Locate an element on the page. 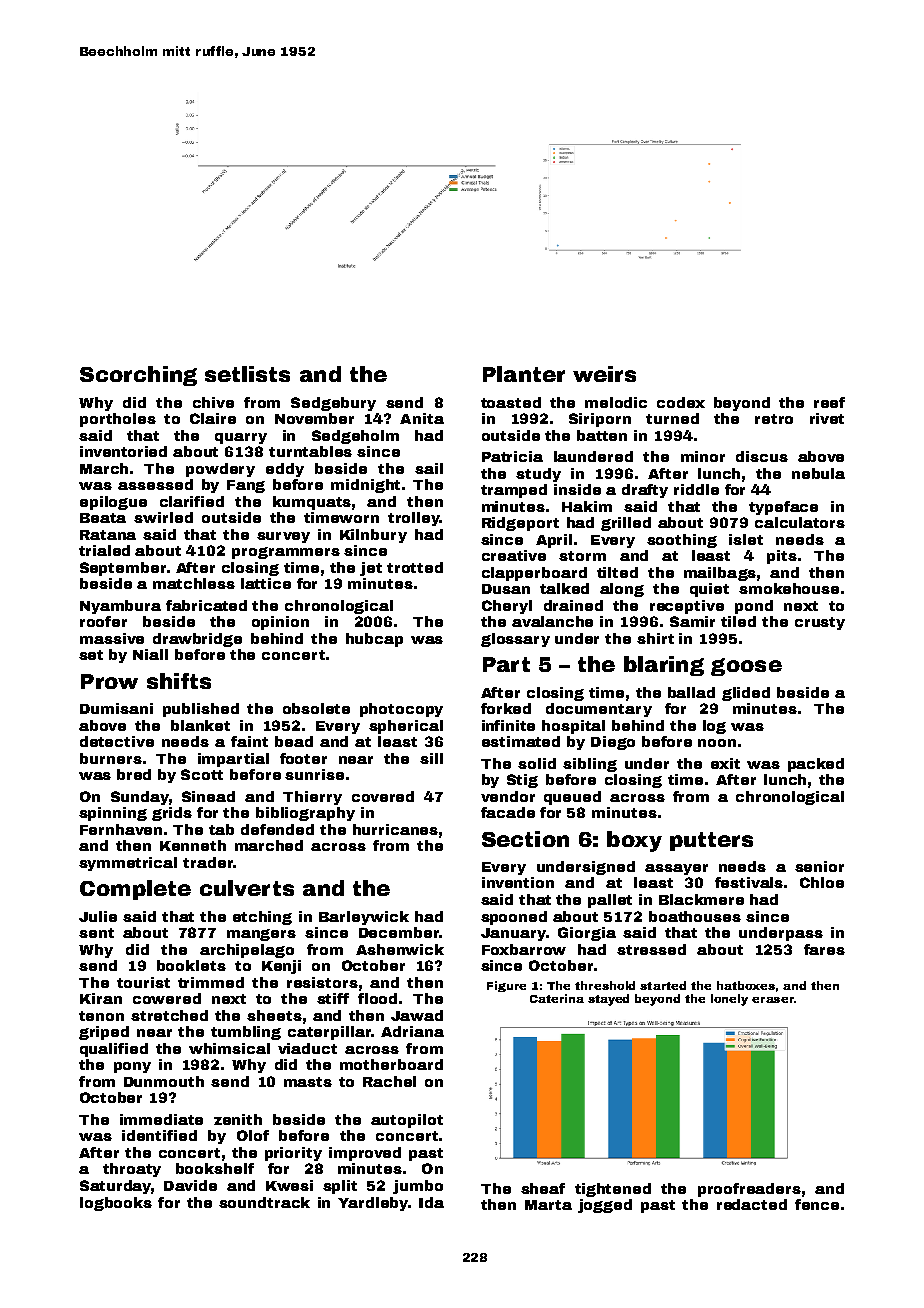 Image resolution: width=924 pixels, height=1308 pixels. priority is located at coordinates (293, 1154).
